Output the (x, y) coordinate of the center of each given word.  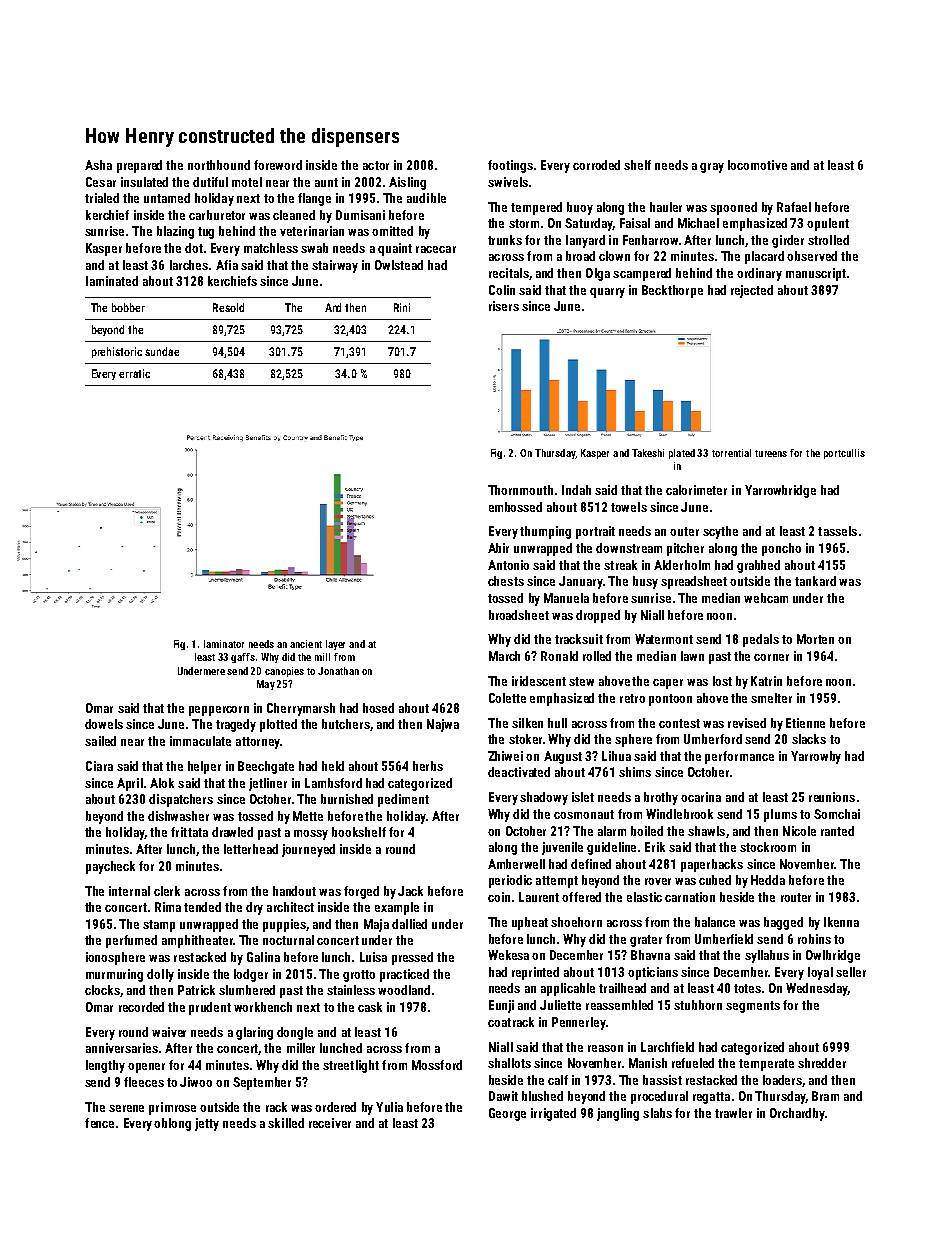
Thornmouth (520, 490)
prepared (139, 166)
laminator (224, 644)
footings (510, 166)
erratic (134, 373)
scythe (720, 532)
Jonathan (338, 671)
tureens (771, 453)
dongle (295, 1033)
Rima (168, 907)
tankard (815, 581)
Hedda (768, 880)
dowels (104, 724)
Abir (498, 548)
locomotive (757, 165)
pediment (403, 800)
